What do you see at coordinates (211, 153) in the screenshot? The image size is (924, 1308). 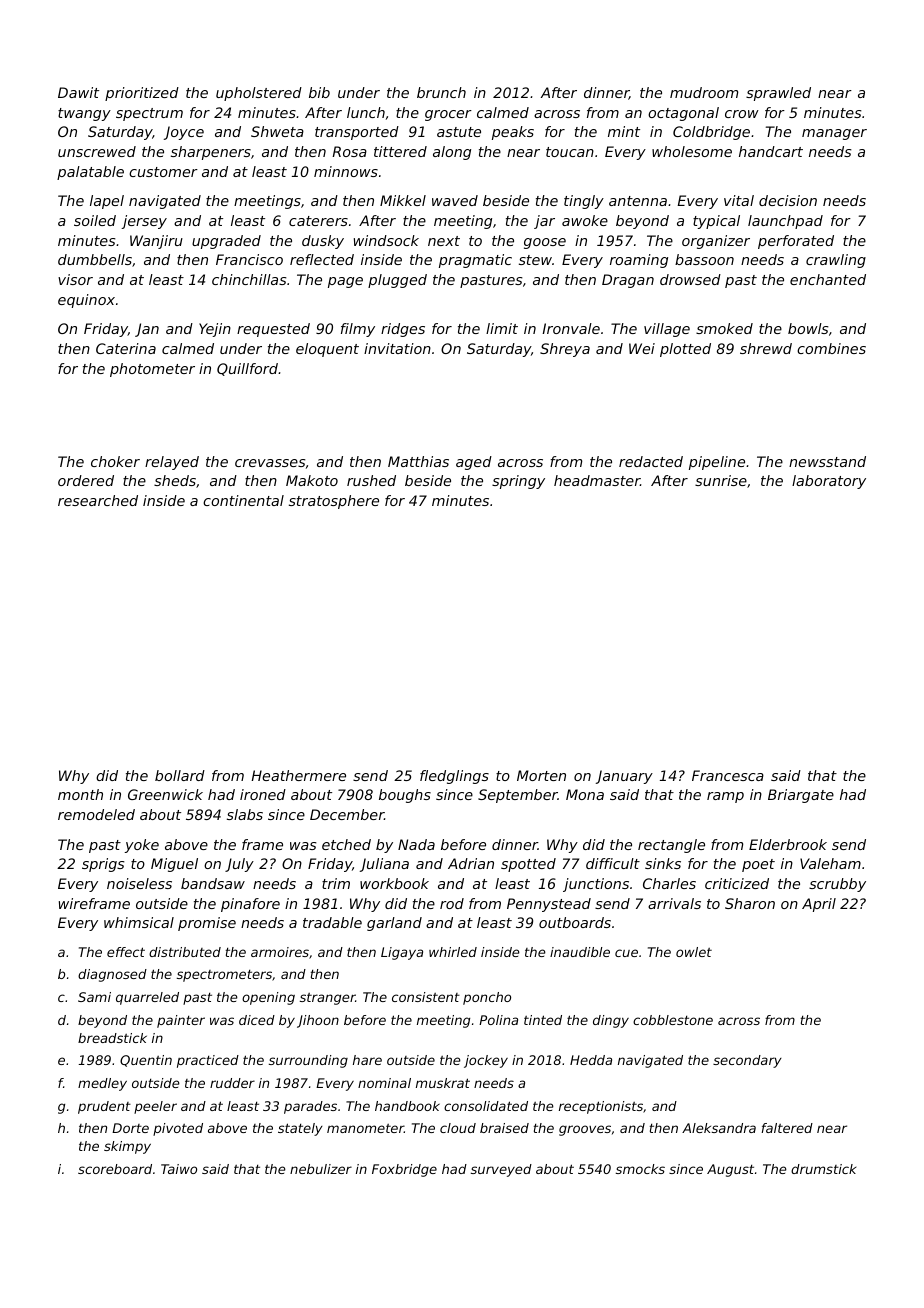 I see `sharpeners` at bounding box center [211, 153].
